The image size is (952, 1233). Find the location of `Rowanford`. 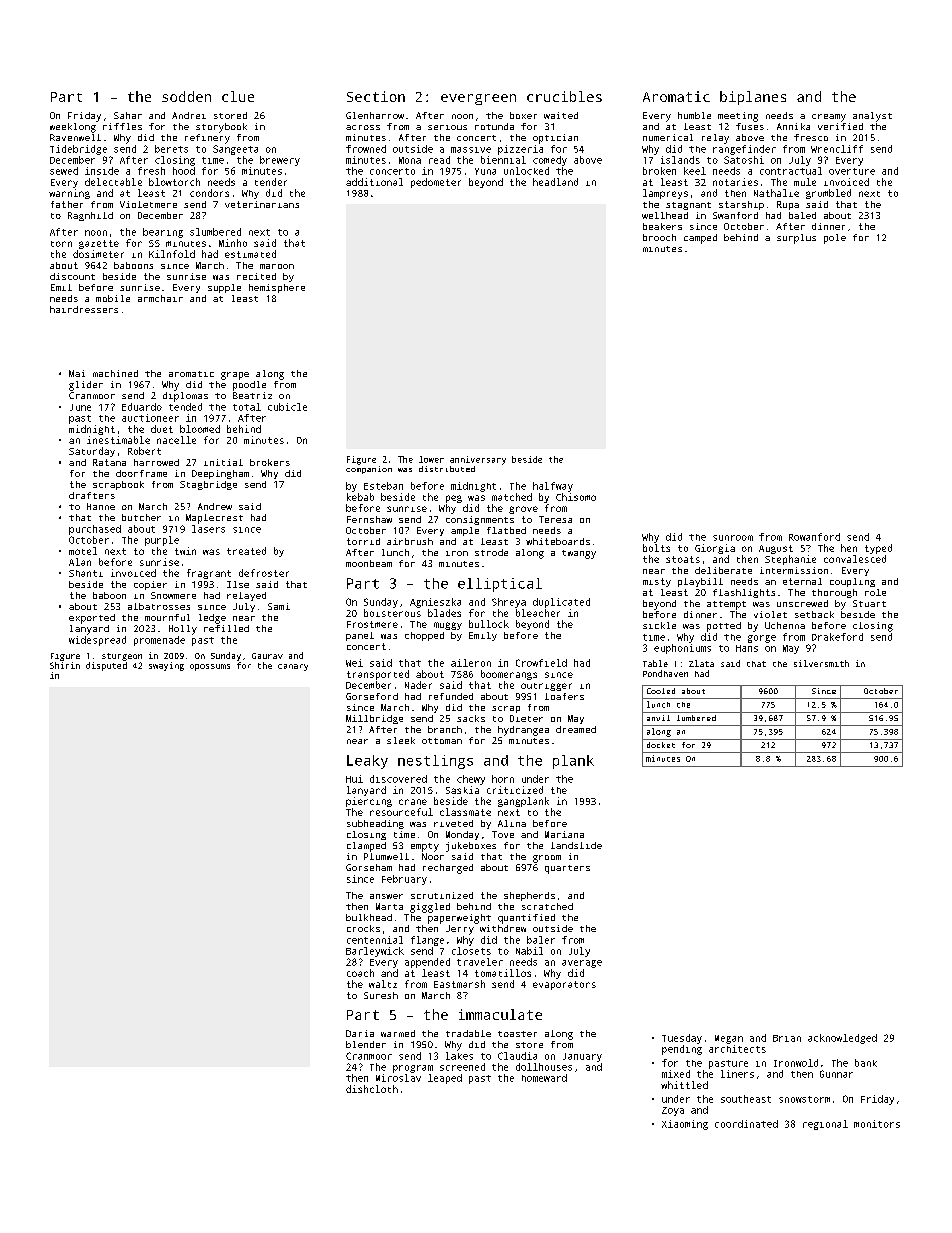

Rowanford is located at coordinates (814, 537).
